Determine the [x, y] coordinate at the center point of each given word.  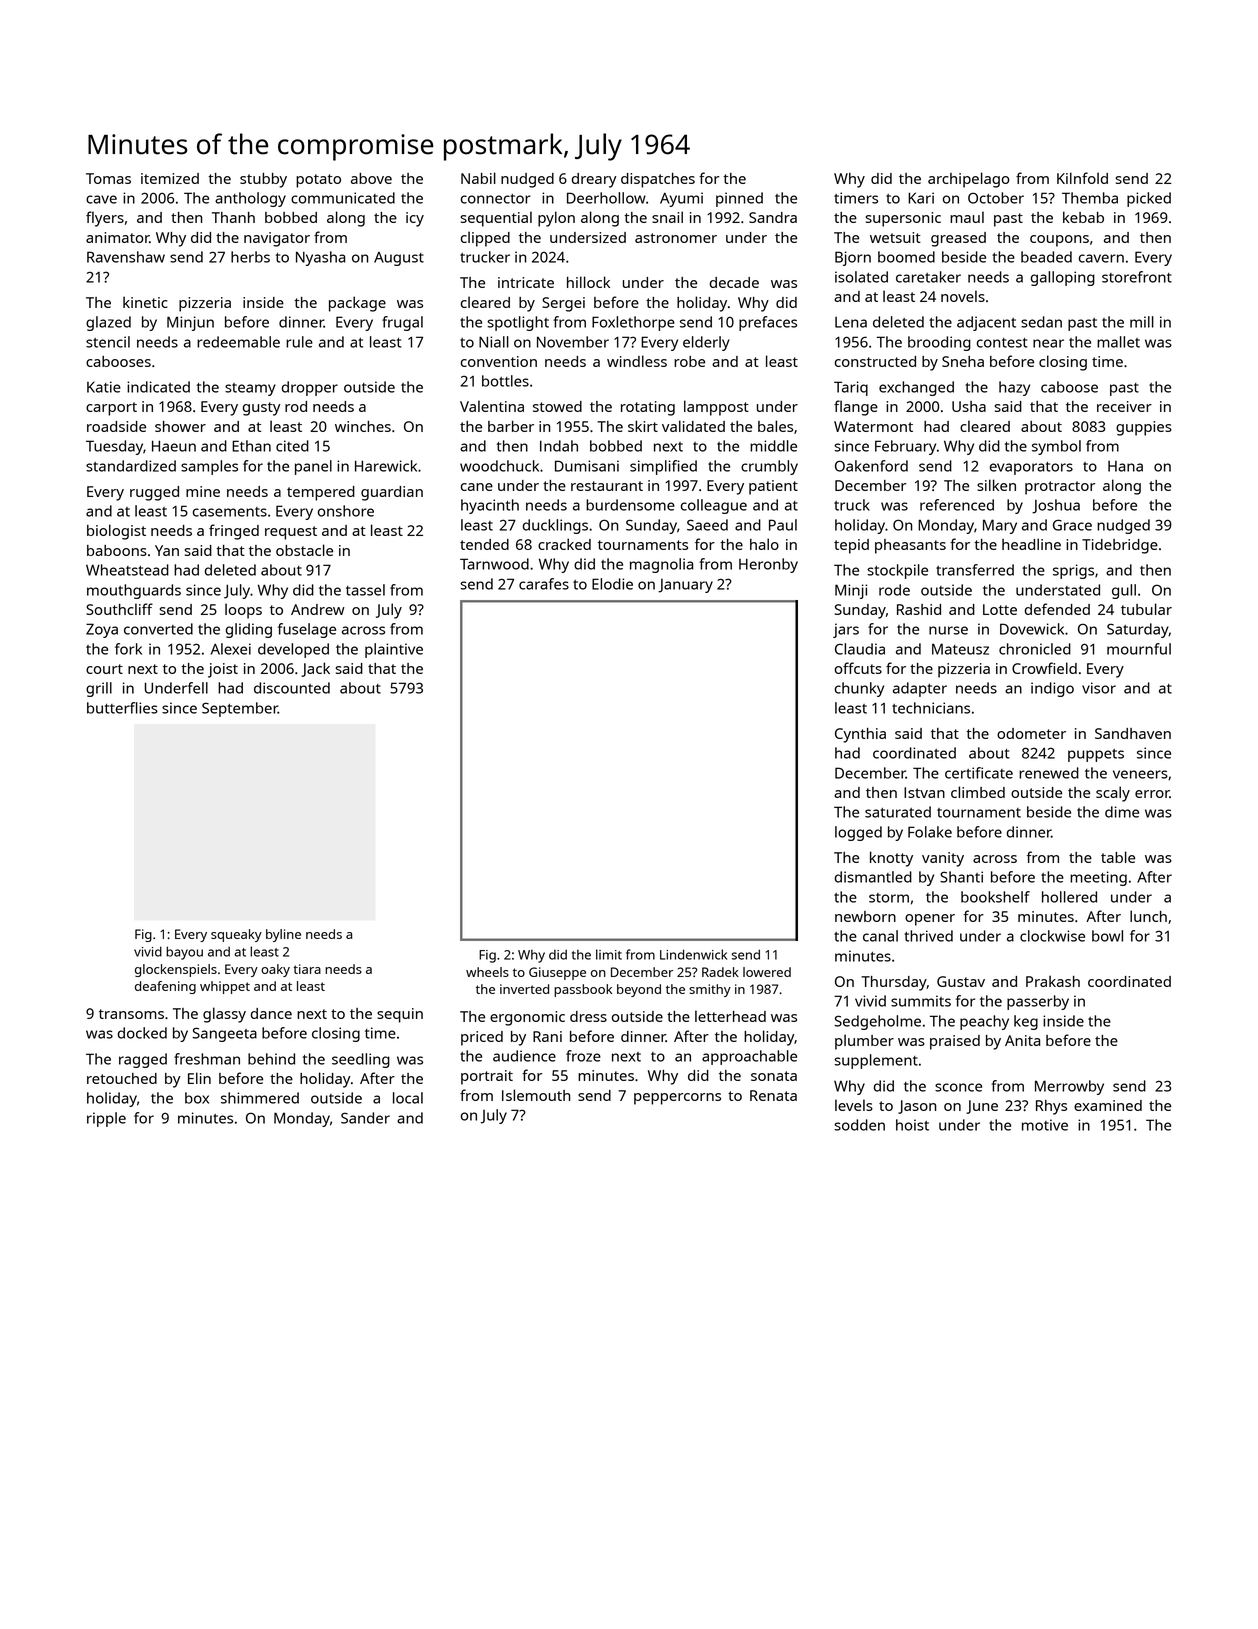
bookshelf [995, 897]
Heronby [768, 565]
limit [609, 954]
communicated [343, 198]
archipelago [968, 180]
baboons [117, 550]
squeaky [236, 935]
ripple [106, 1119]
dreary [594, 180]
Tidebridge [1120, 546]
